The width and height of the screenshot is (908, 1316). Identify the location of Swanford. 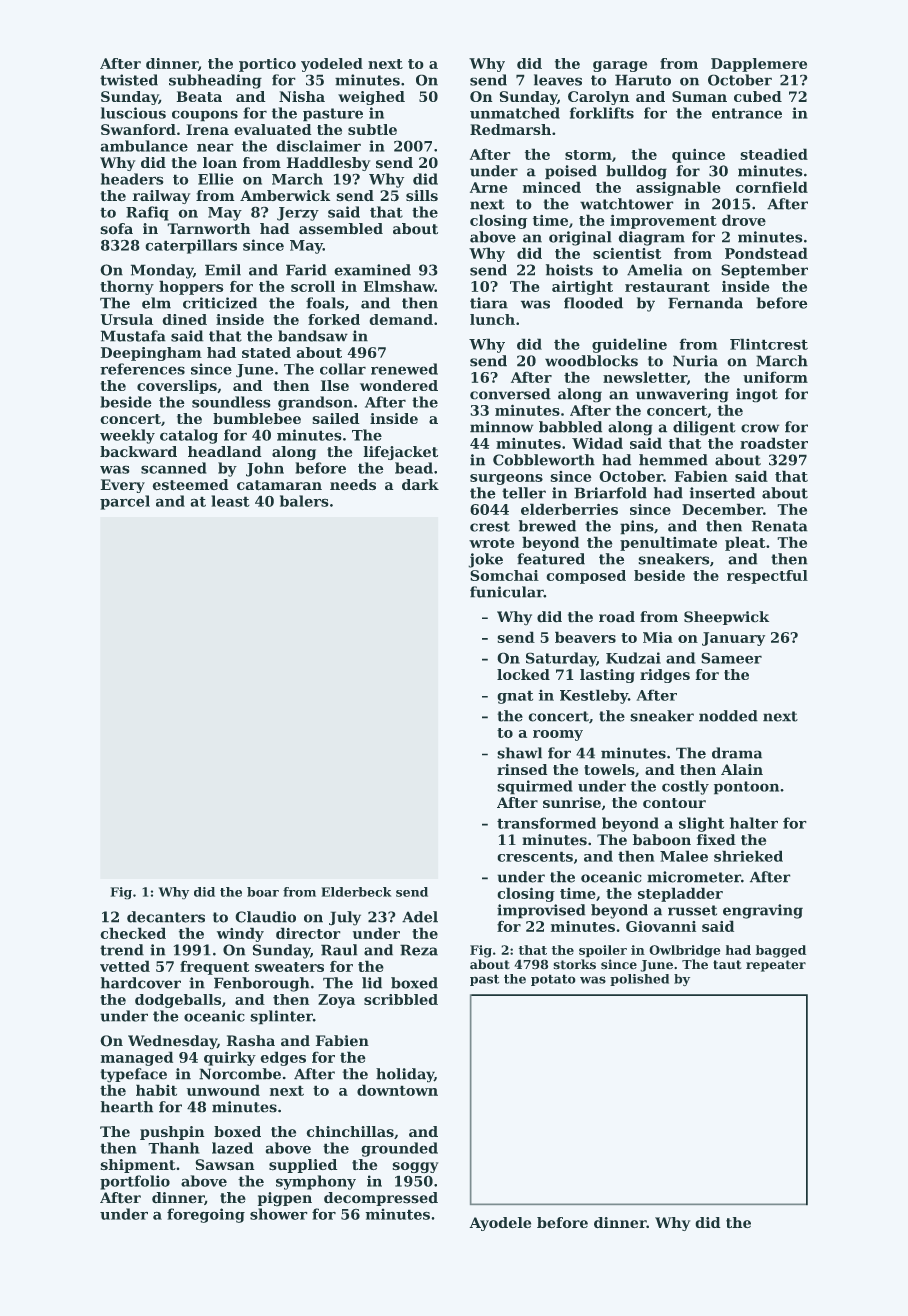
(138, 129).
